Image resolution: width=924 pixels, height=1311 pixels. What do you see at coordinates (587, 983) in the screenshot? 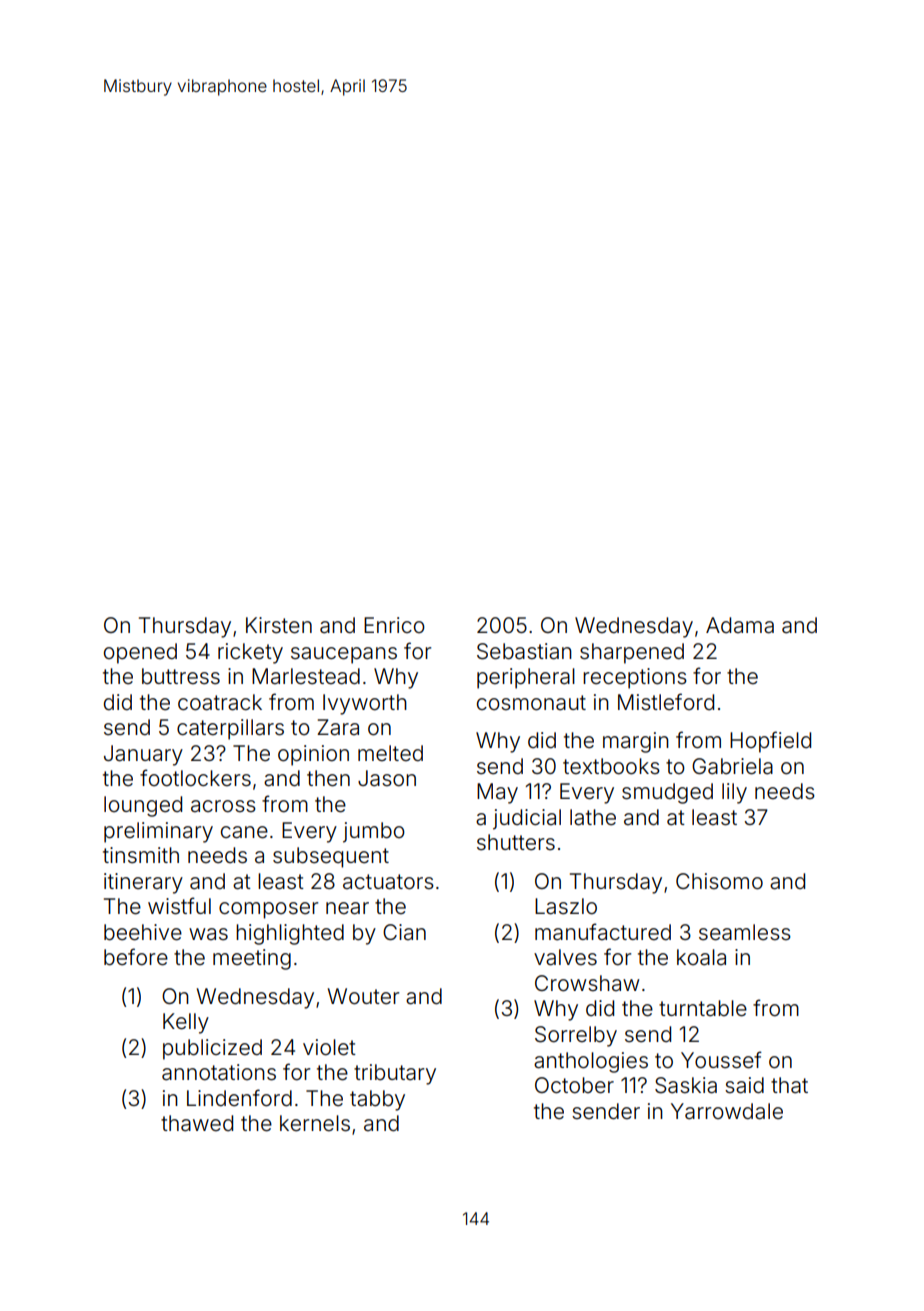
I see `Crowshaw` at bounding box center [587, 983].
